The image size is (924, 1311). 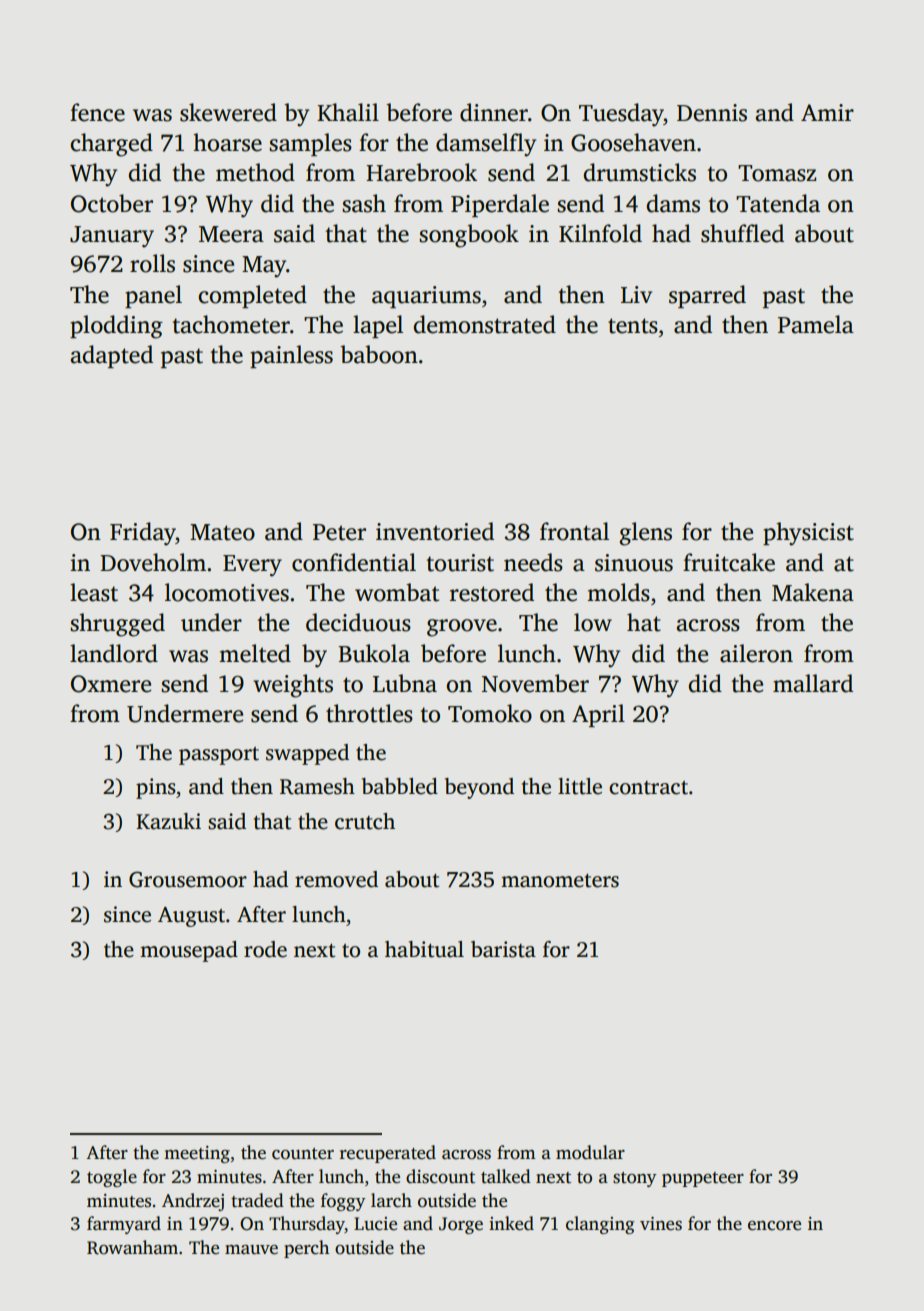 What do you see at coordinates (228, 112) in the screenshot?
I see `skewered` at bounding box center [228, 112].
